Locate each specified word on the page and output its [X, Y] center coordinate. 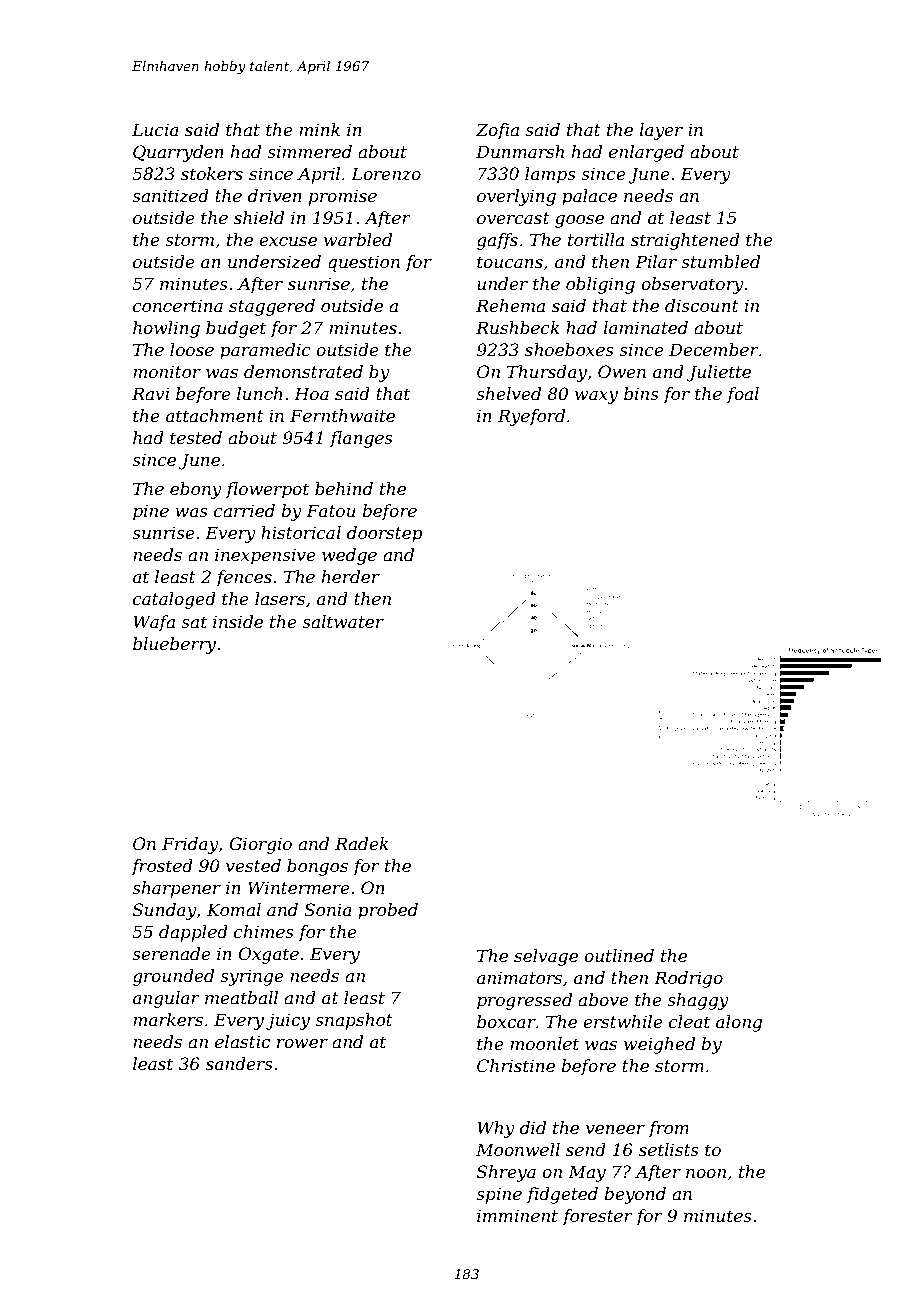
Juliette [719, 373]
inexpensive [265, 556]
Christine [516, 1065]
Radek [362, 843]
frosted [162, 867]
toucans [510, 262]
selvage [546, 957]
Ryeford [531, 417]
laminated [645, 327]
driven [275, 195]
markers [168, 1019]
